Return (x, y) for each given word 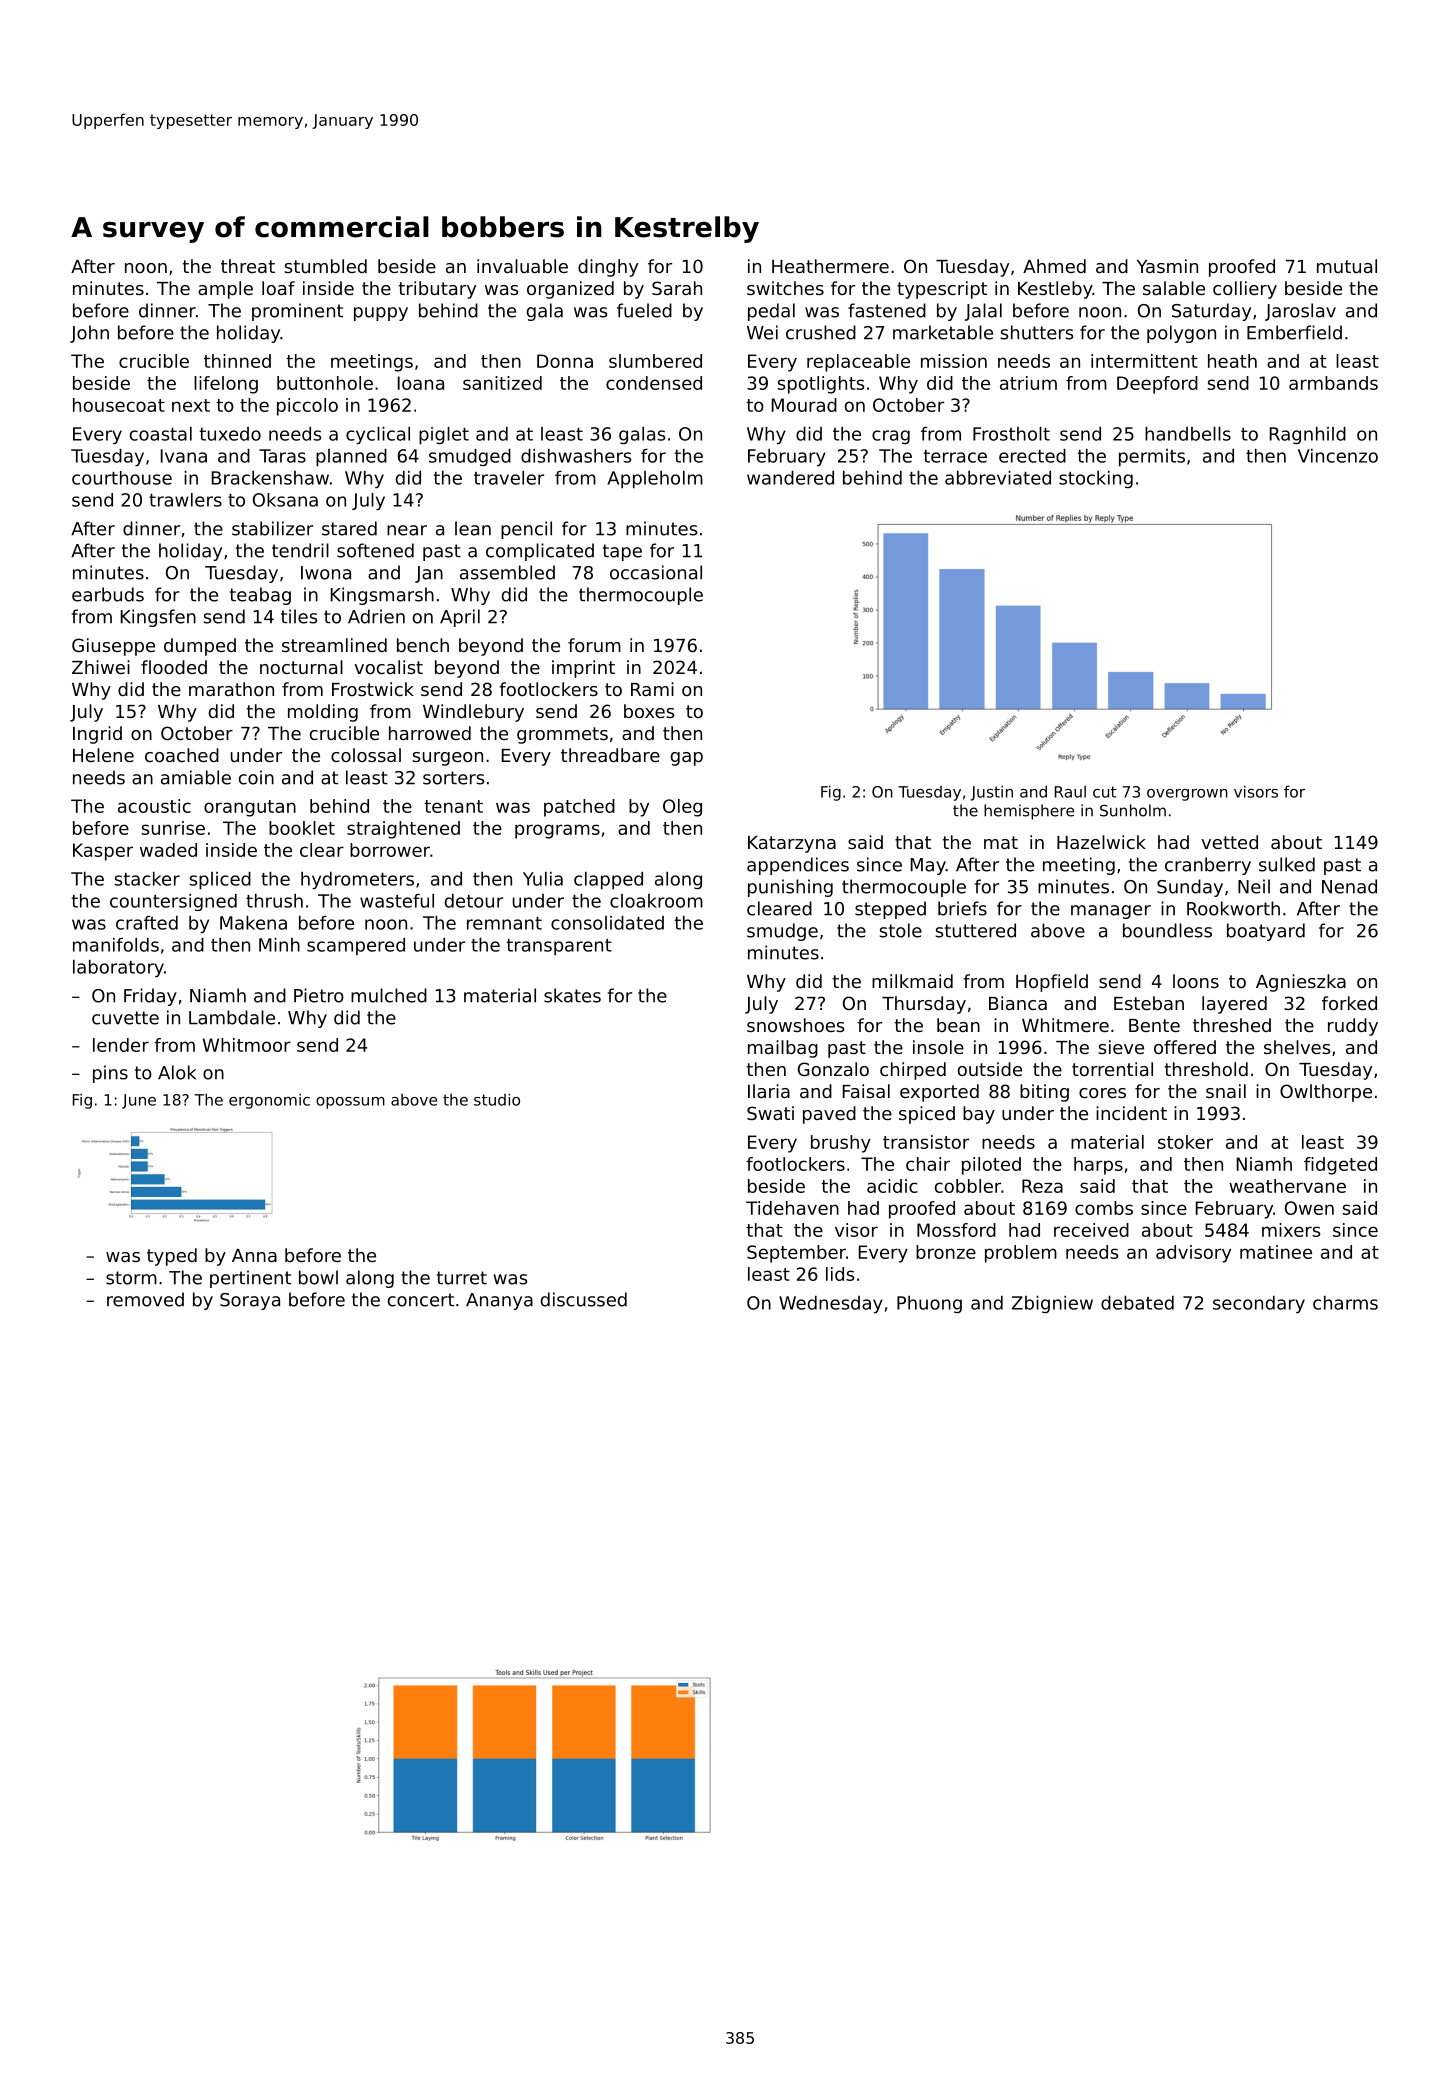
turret (462, 1278)
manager (1111, 912)
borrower (390, 850)
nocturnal (301, 667)
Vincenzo (1338, 456)
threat (248, 266)
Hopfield (1052, 983)
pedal (771, 312)
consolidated (607, 923)
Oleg (682, 808)
